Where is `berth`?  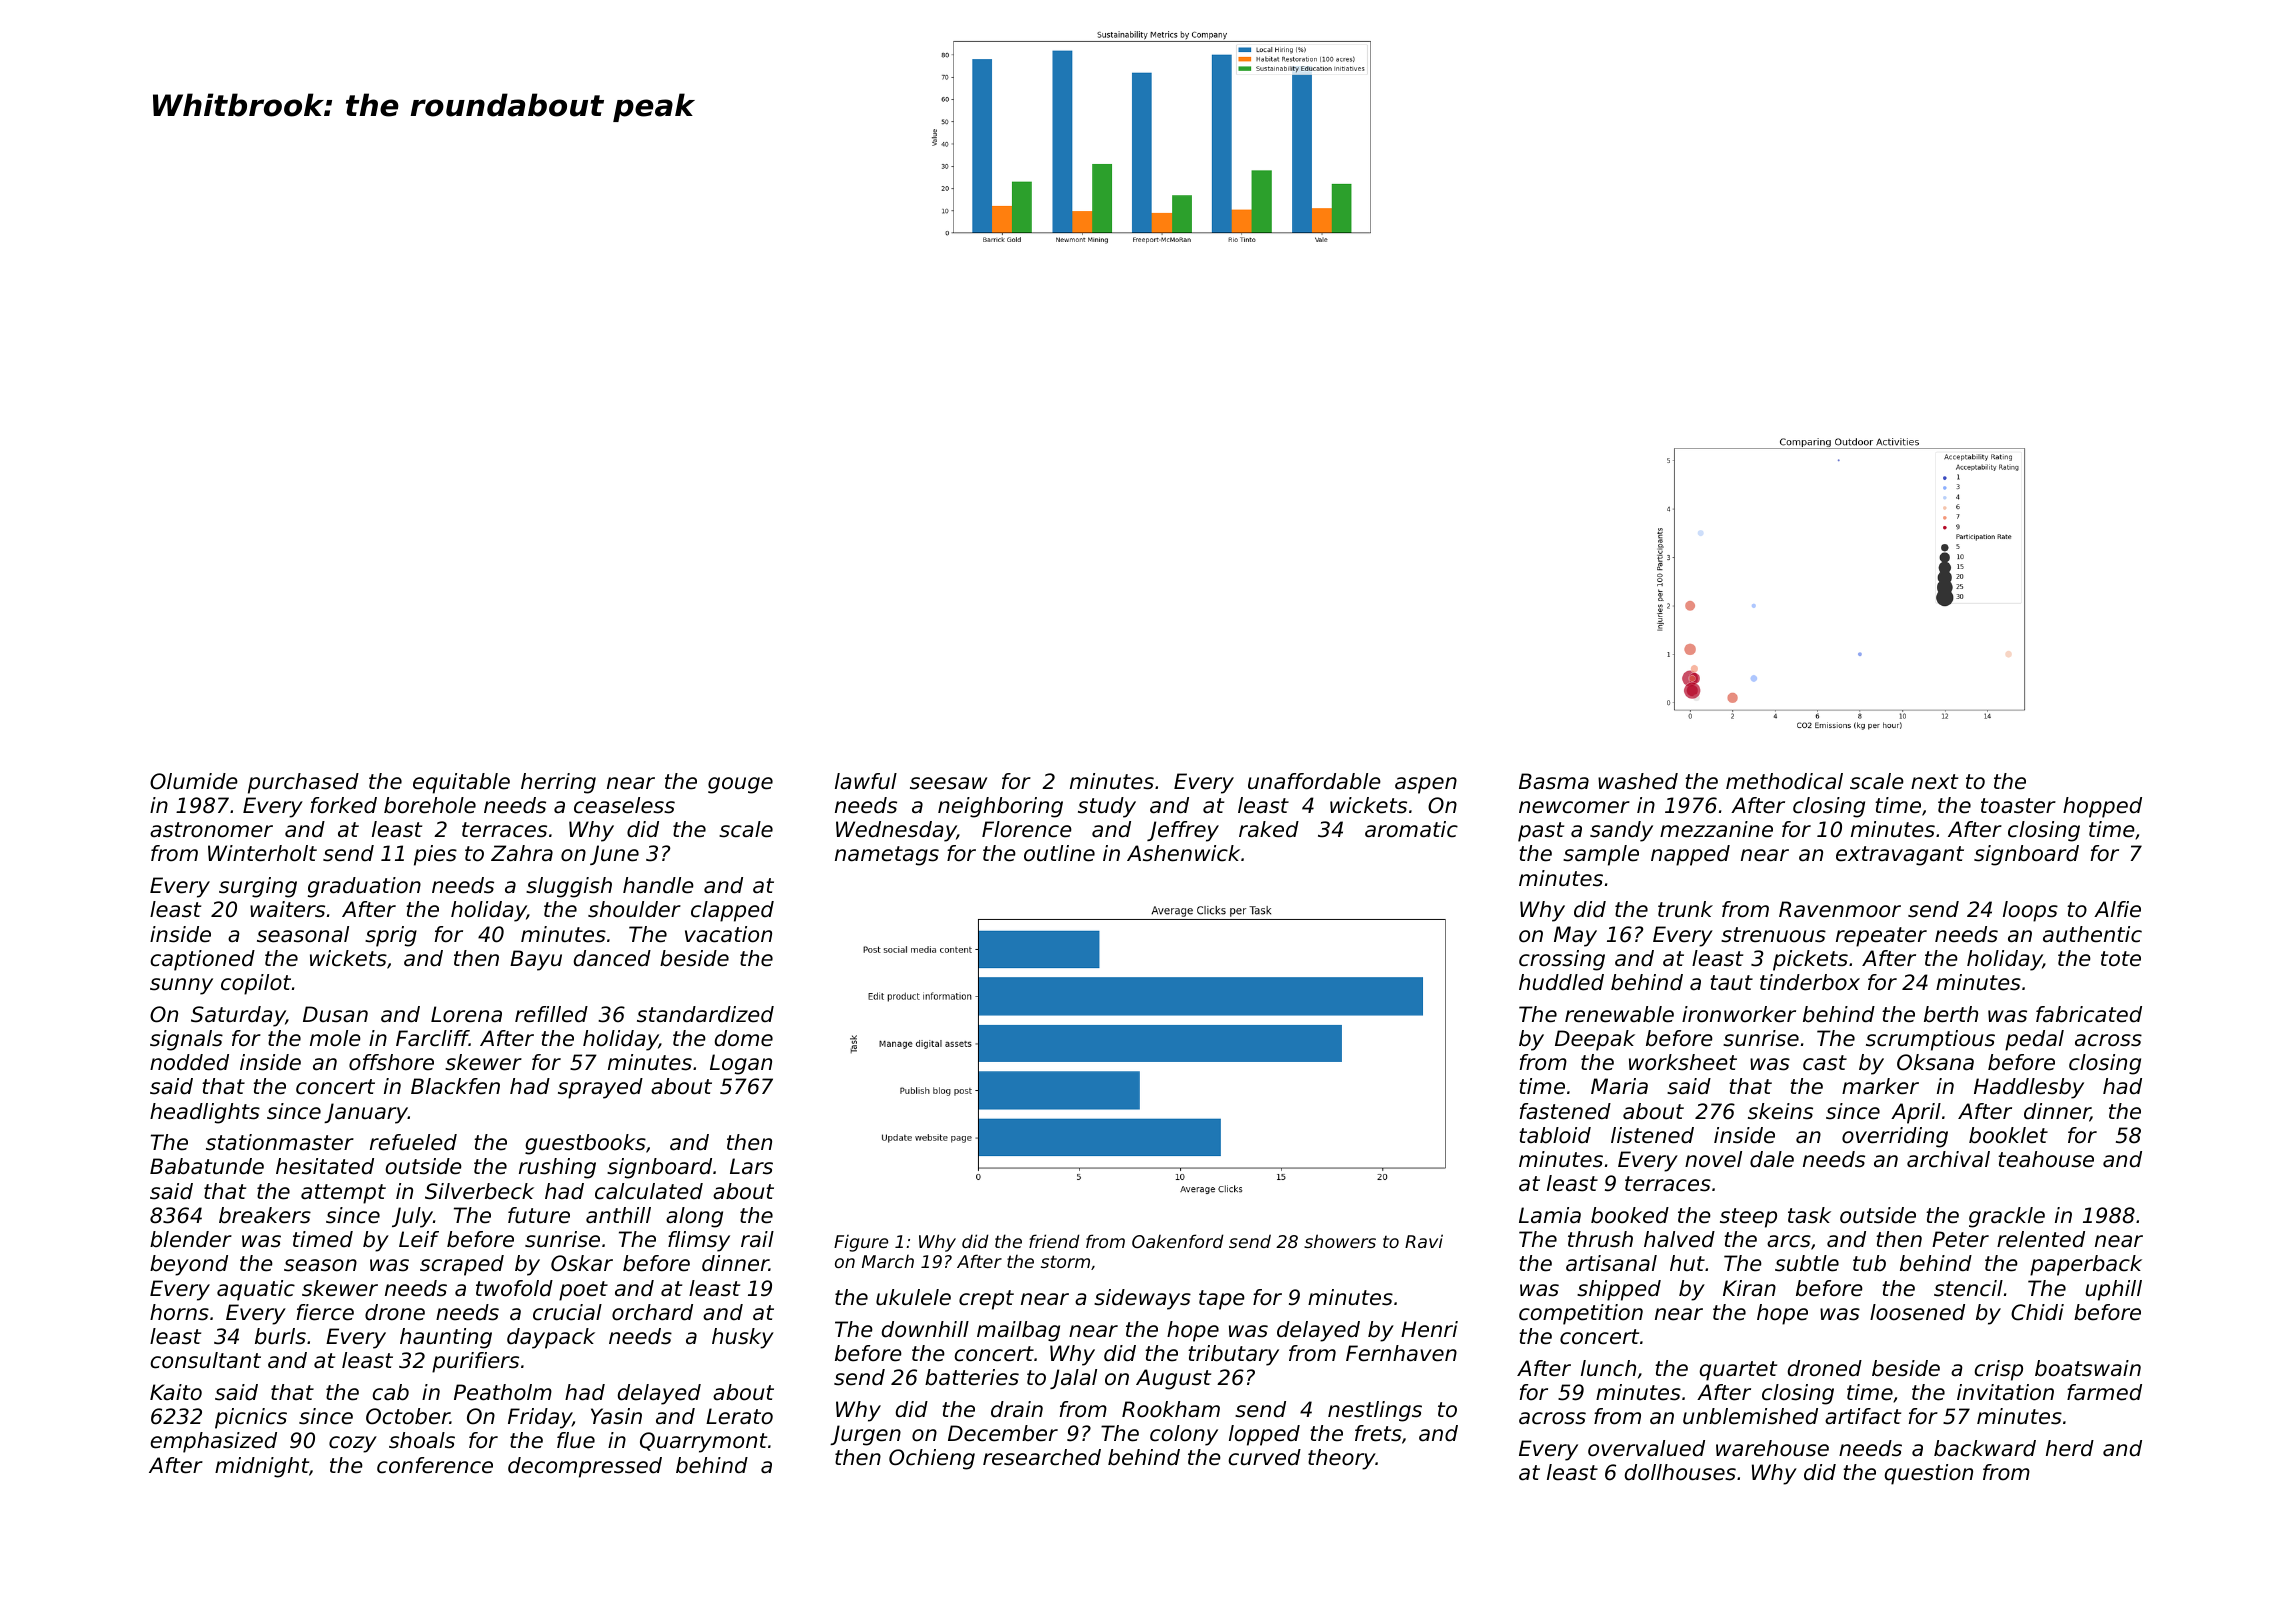 berth is located at coordinates (1951, 1014).
